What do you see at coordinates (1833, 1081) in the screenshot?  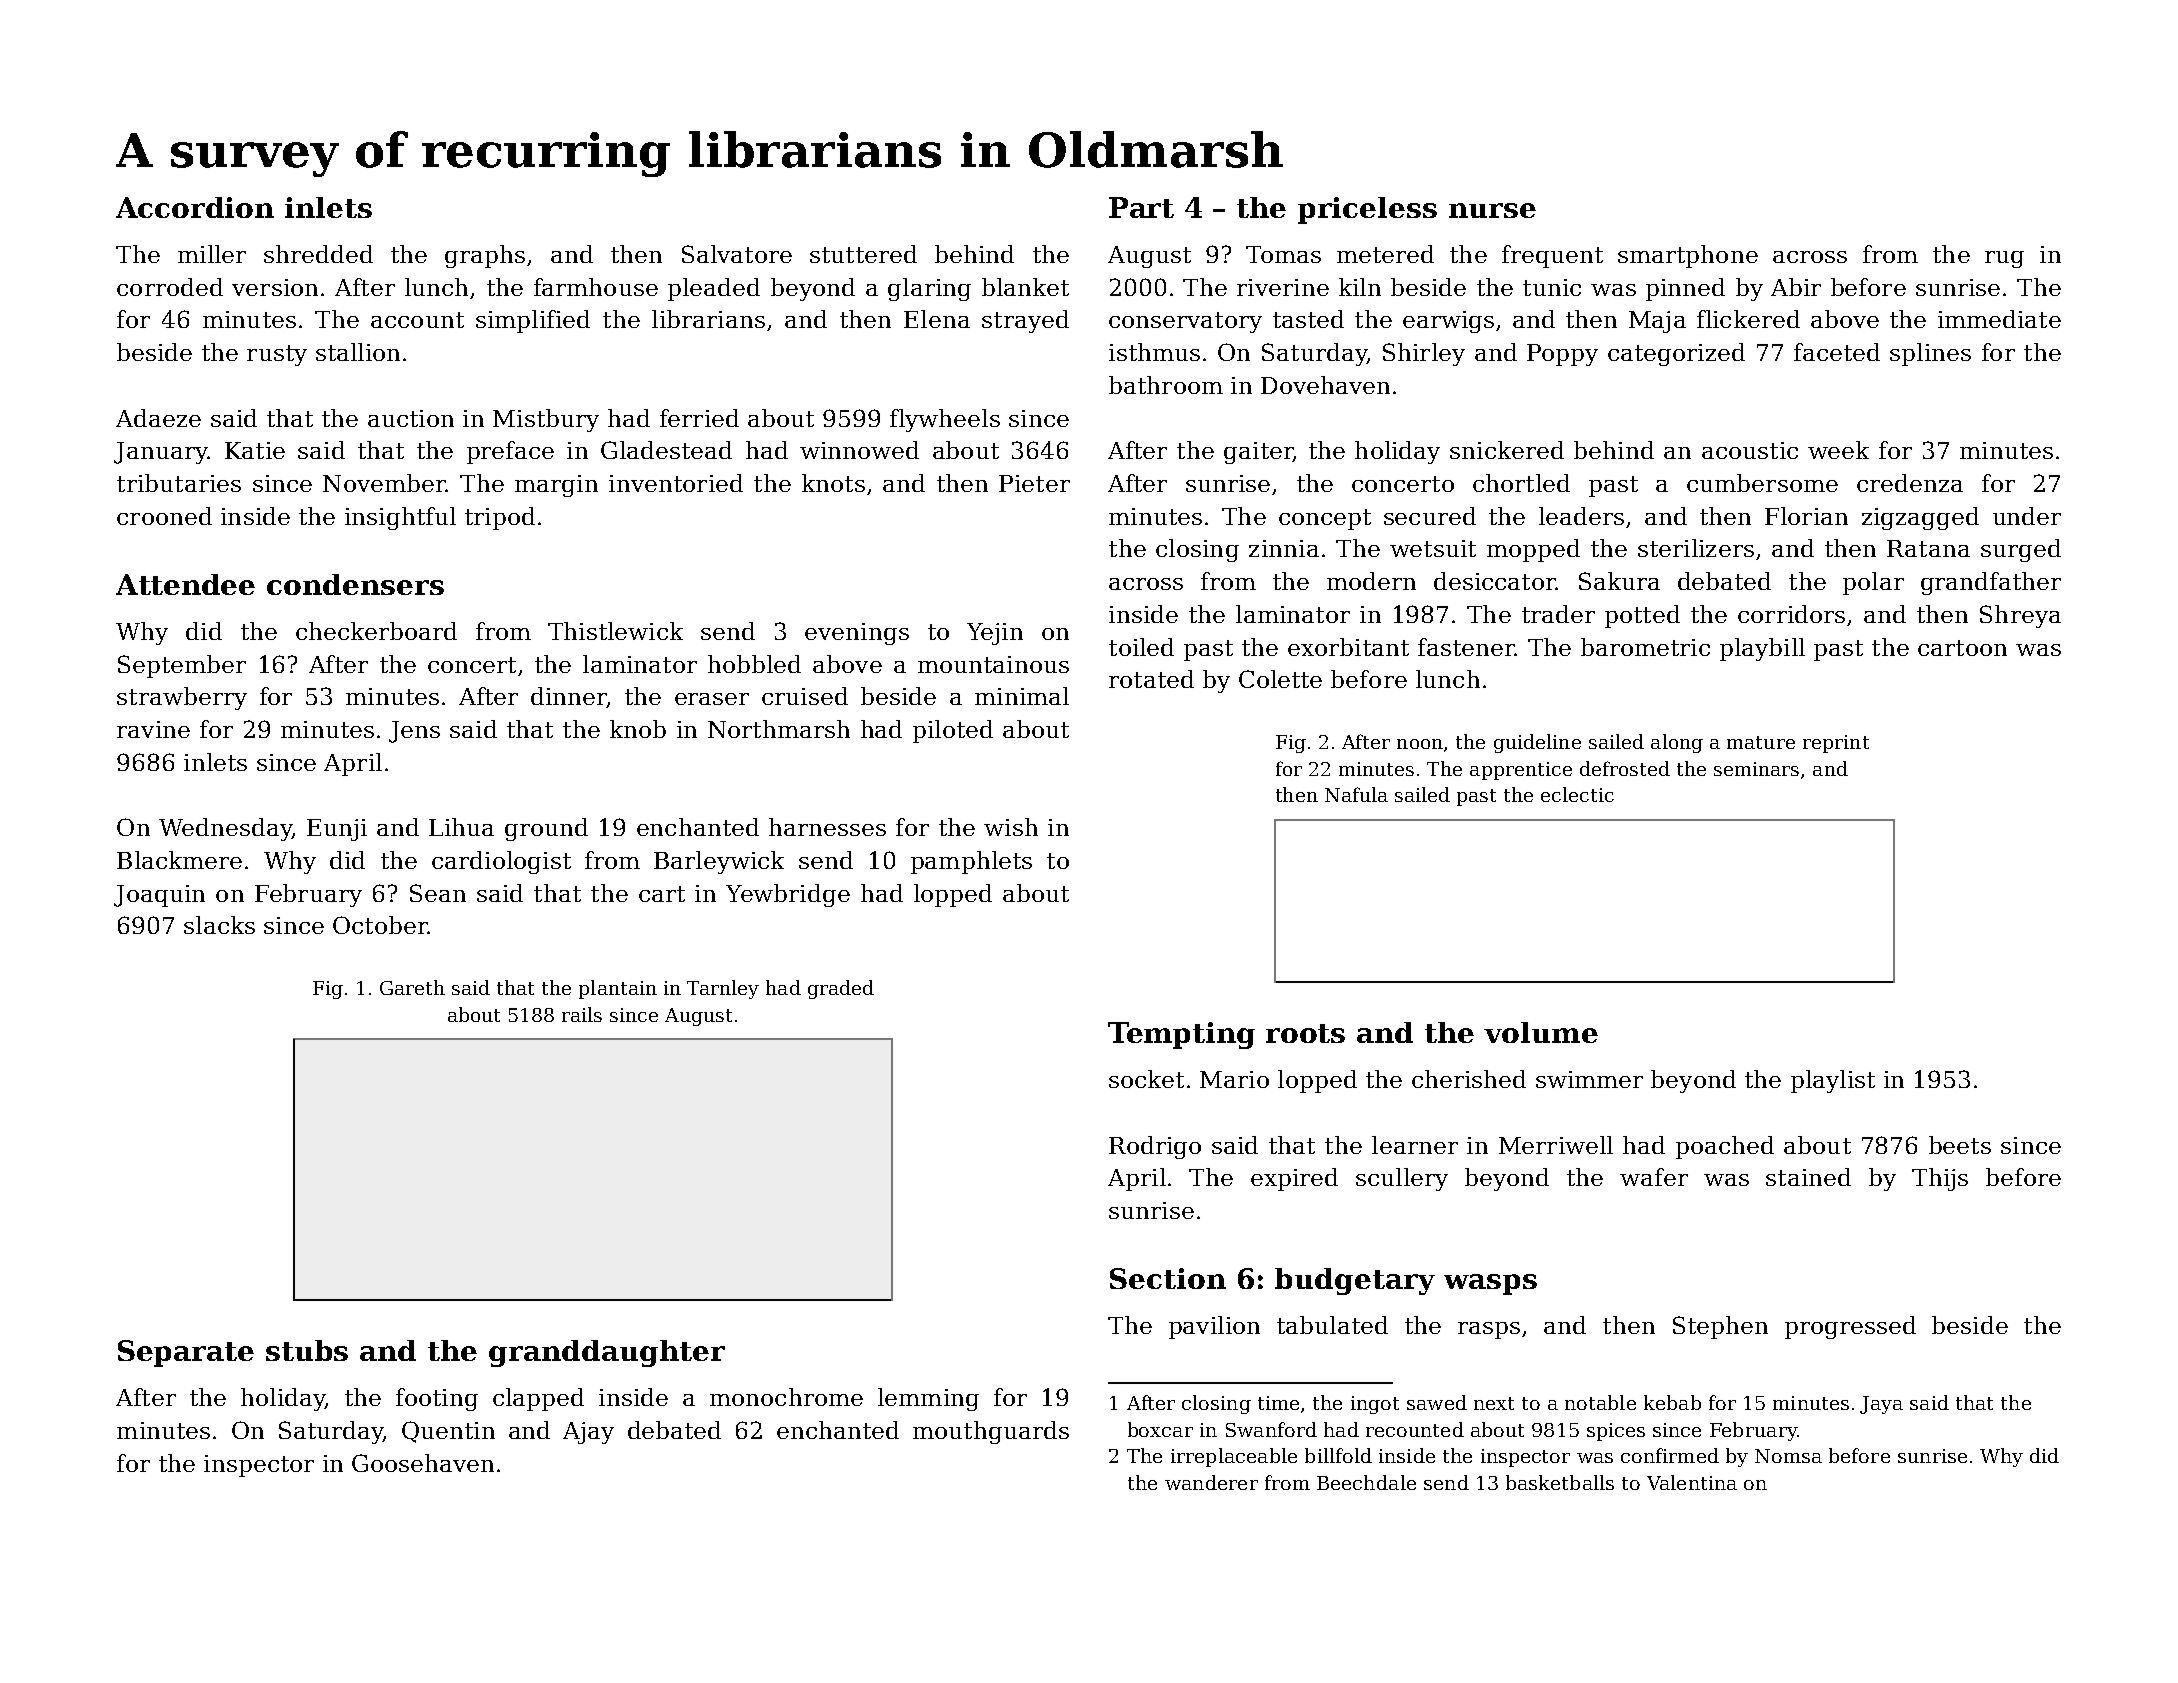 I see `playlist` at bounding box center [1833, 1081].
